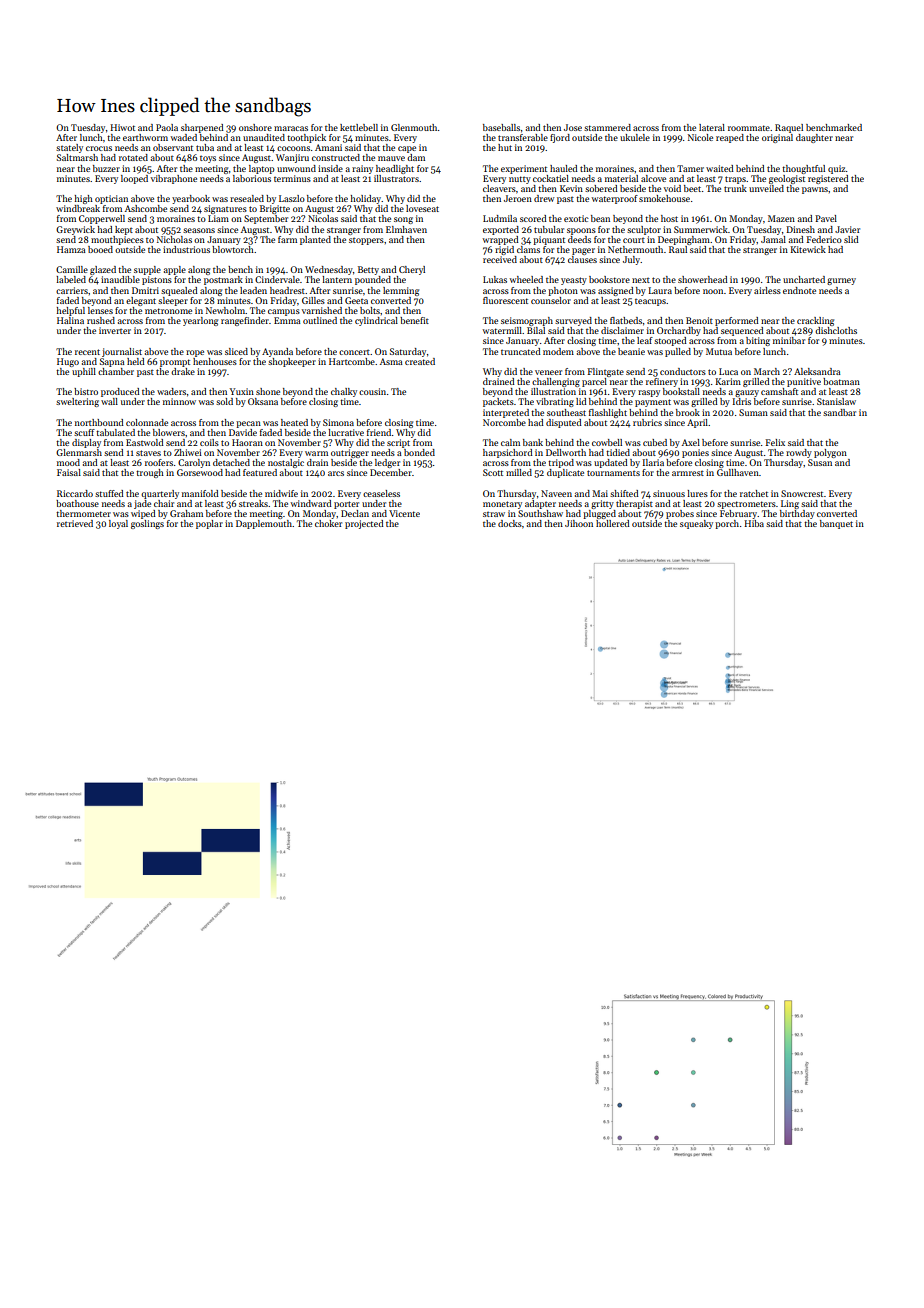  Describe the element at coordinates (142, 504) in the screenshot. I see `jade` at that location.
